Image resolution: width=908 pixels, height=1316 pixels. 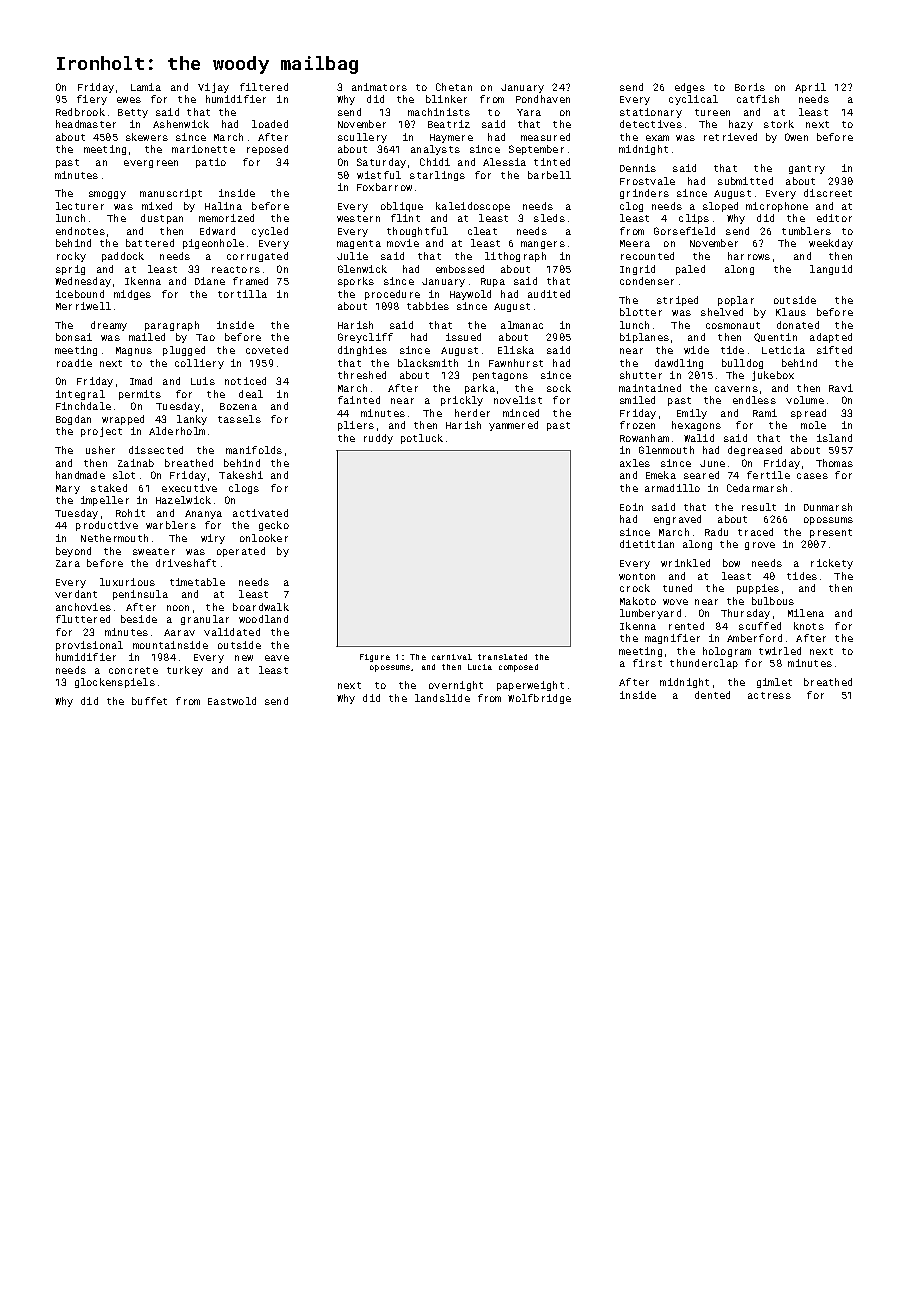 What do you see at coordinates (261, 607) in the image?
I see `boardwalk` at bounding box center [261, 607].
